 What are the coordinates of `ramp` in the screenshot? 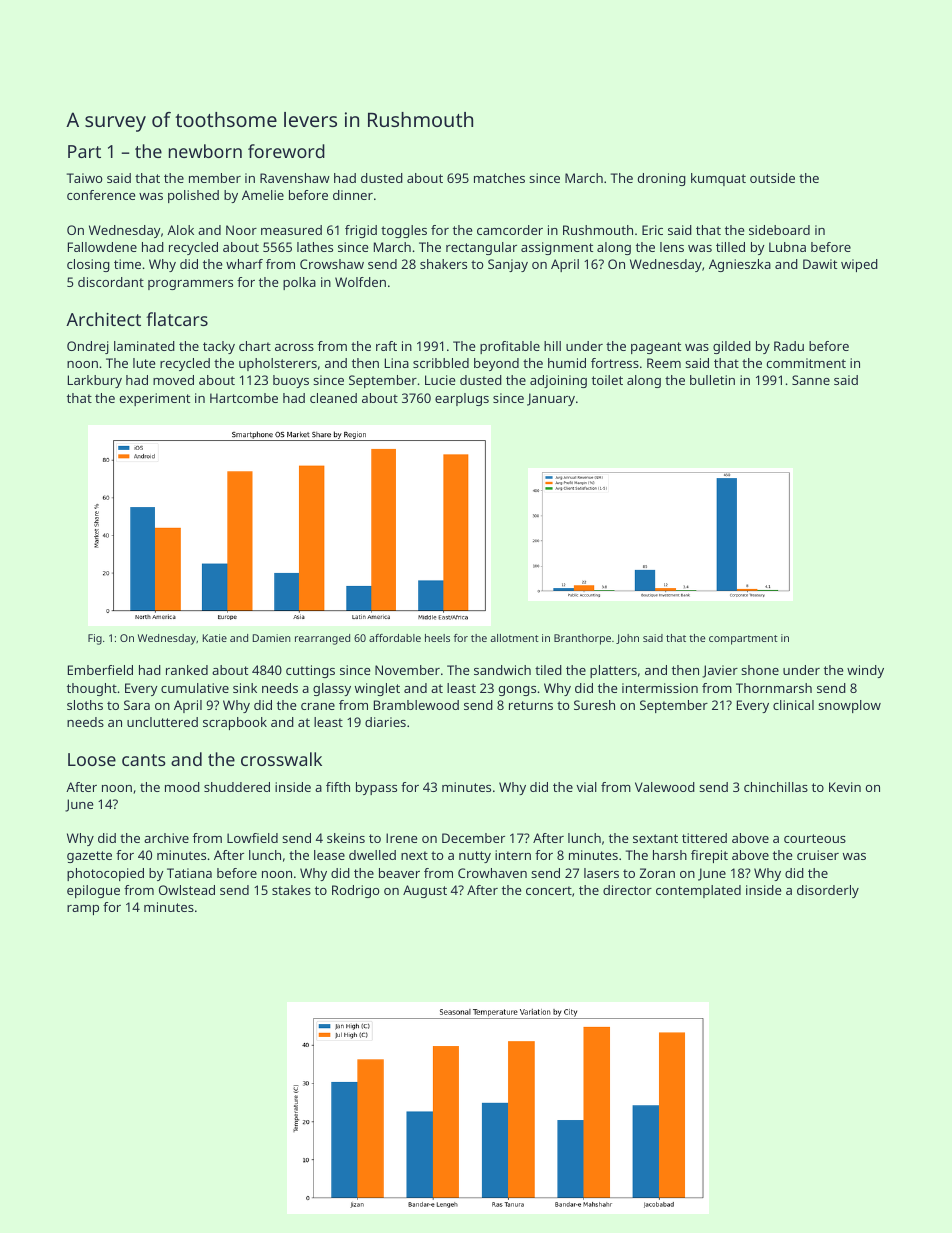 It's located at (83, 910).
